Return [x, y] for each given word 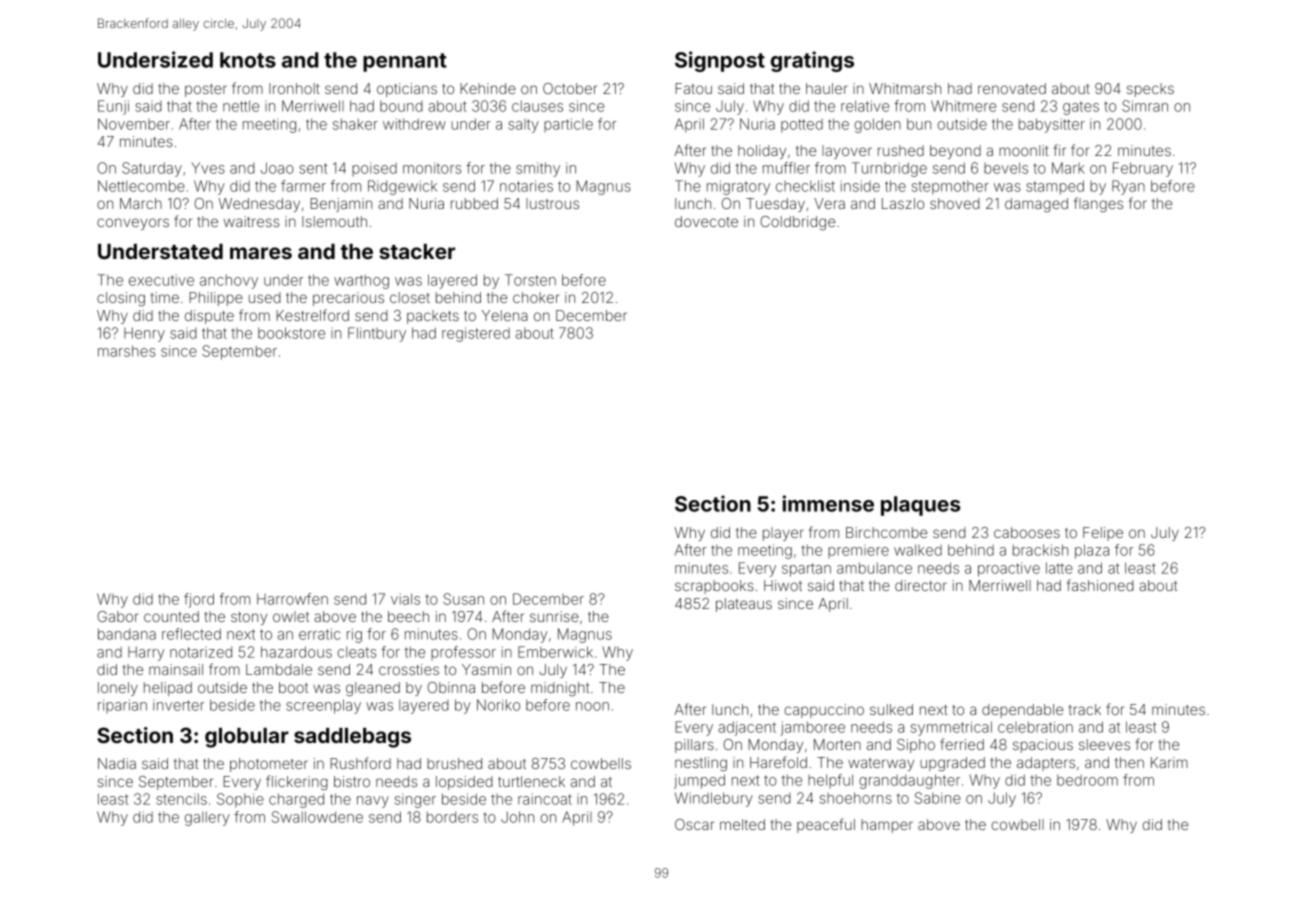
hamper [887, 826]
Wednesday [259, 205]
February [1143, 169]
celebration [1035, 727]
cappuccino [824, 711]
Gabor [117, 616]
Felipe [1103, 534]
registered [476, 334]
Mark [1068, 168]
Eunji [113, 107]
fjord [199, 600]
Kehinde [488, 88]
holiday [762, 152]
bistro [352, 781]
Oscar [694, 824]
